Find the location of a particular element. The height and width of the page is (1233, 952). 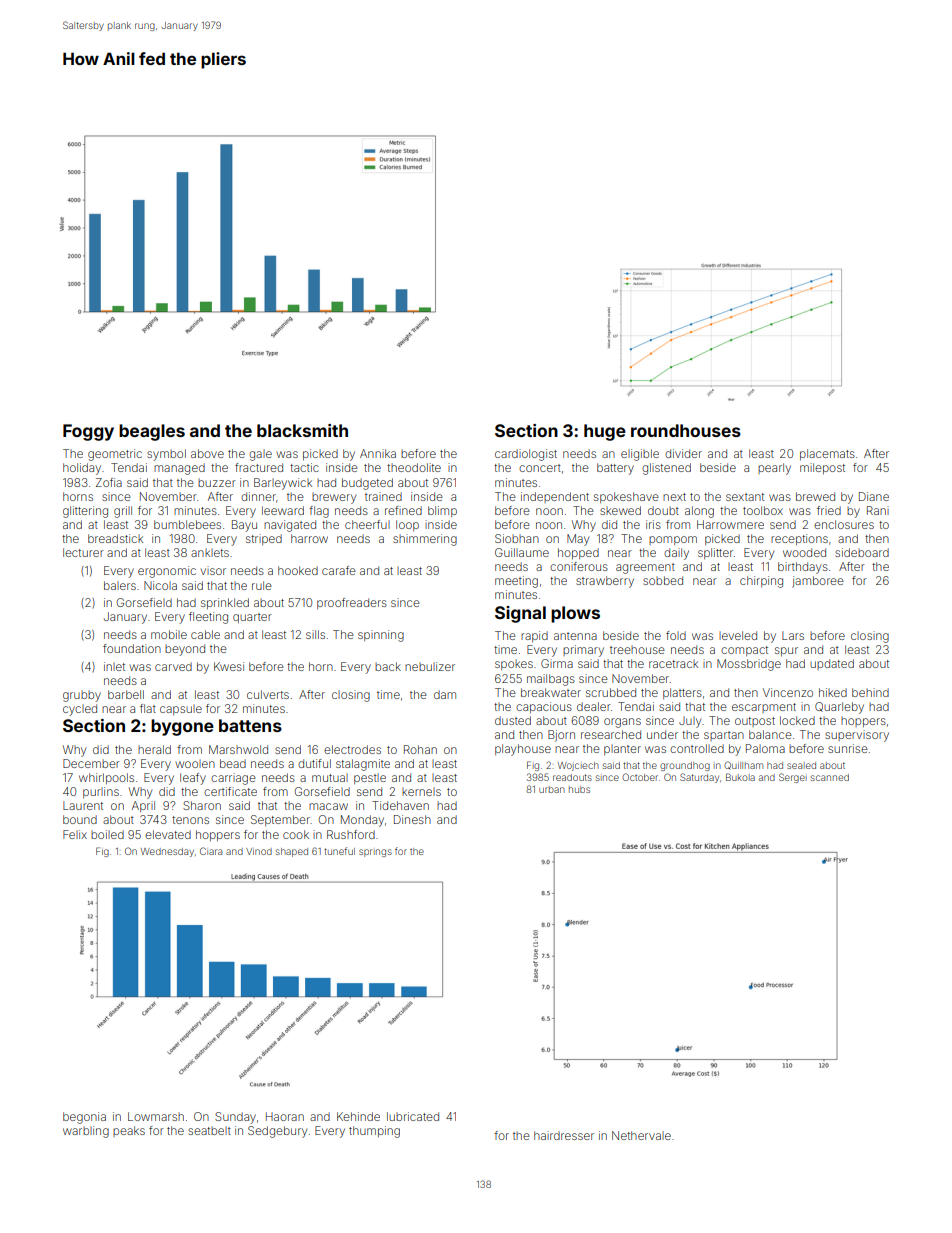

huge is located at coordinates (605, 432).
